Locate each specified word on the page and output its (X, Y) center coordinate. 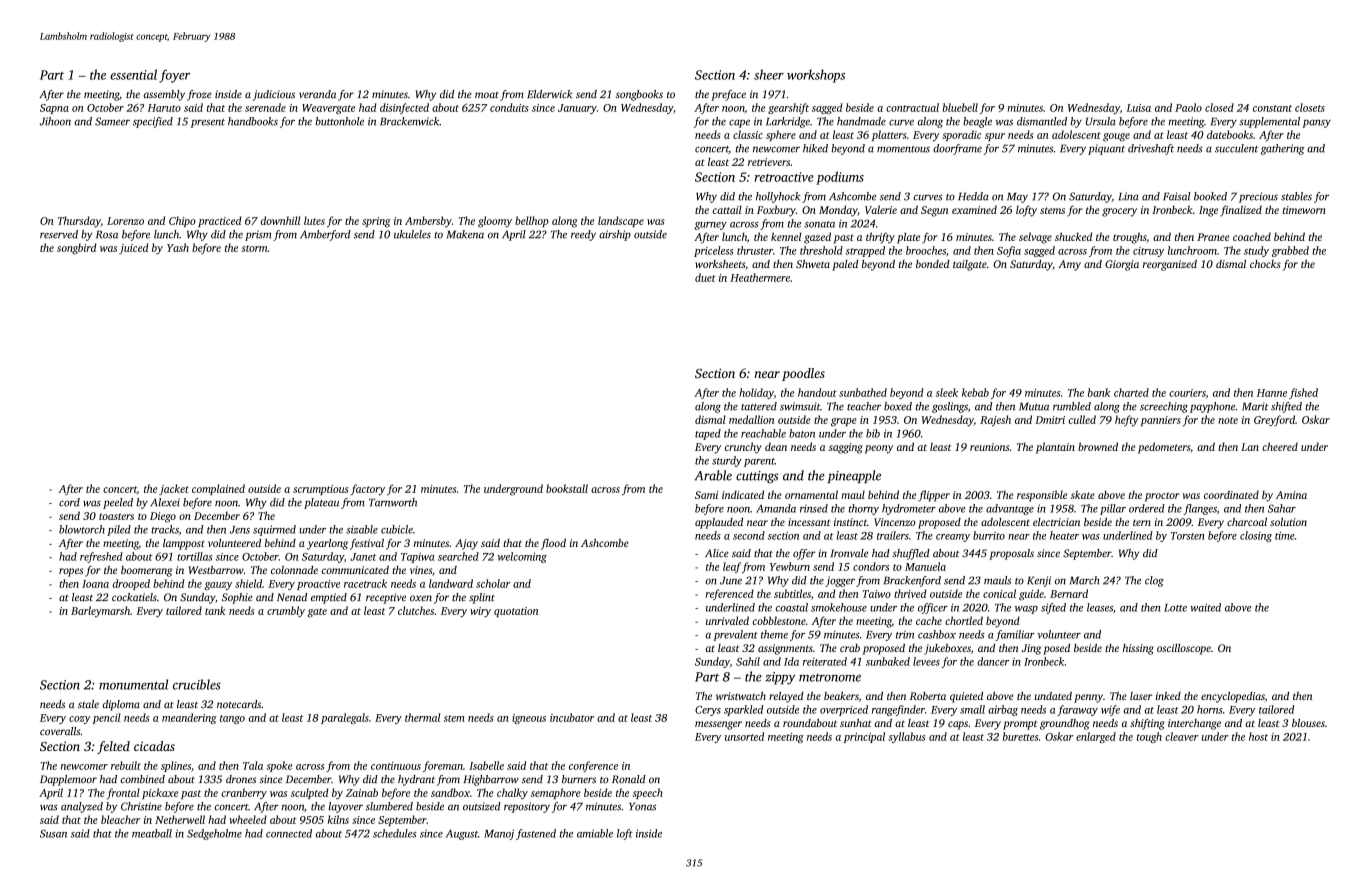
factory (367, 490)
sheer (769, 74)
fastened (536, 834)
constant (1272, 108)
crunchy (743, 448)
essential (133, 74)
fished (1303, 393)
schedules (395, 833)
